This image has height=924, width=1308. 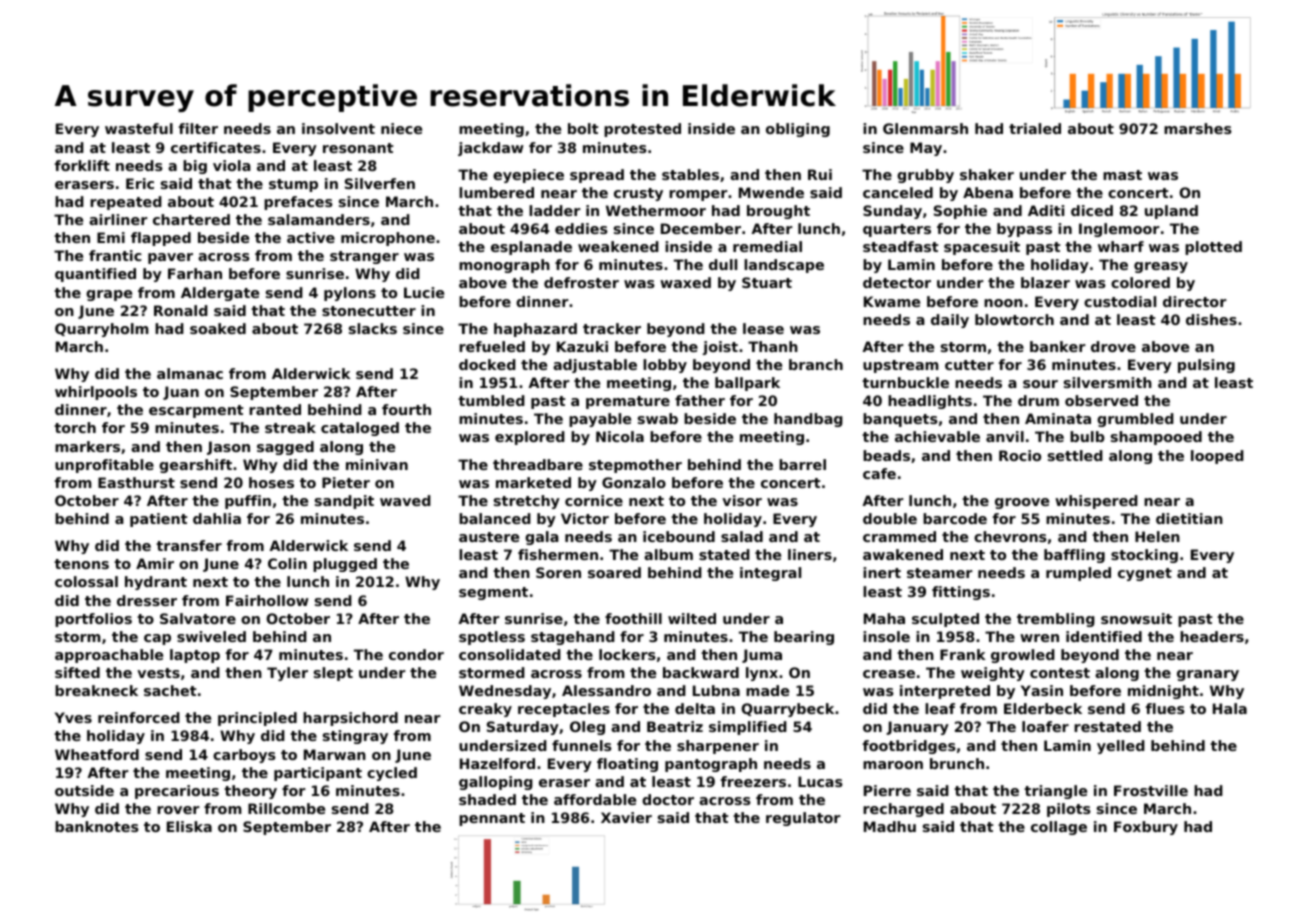 What do you see at coordinates (491, 400) in the image?
I see `tumbled` at bounding box center [491, 400].
